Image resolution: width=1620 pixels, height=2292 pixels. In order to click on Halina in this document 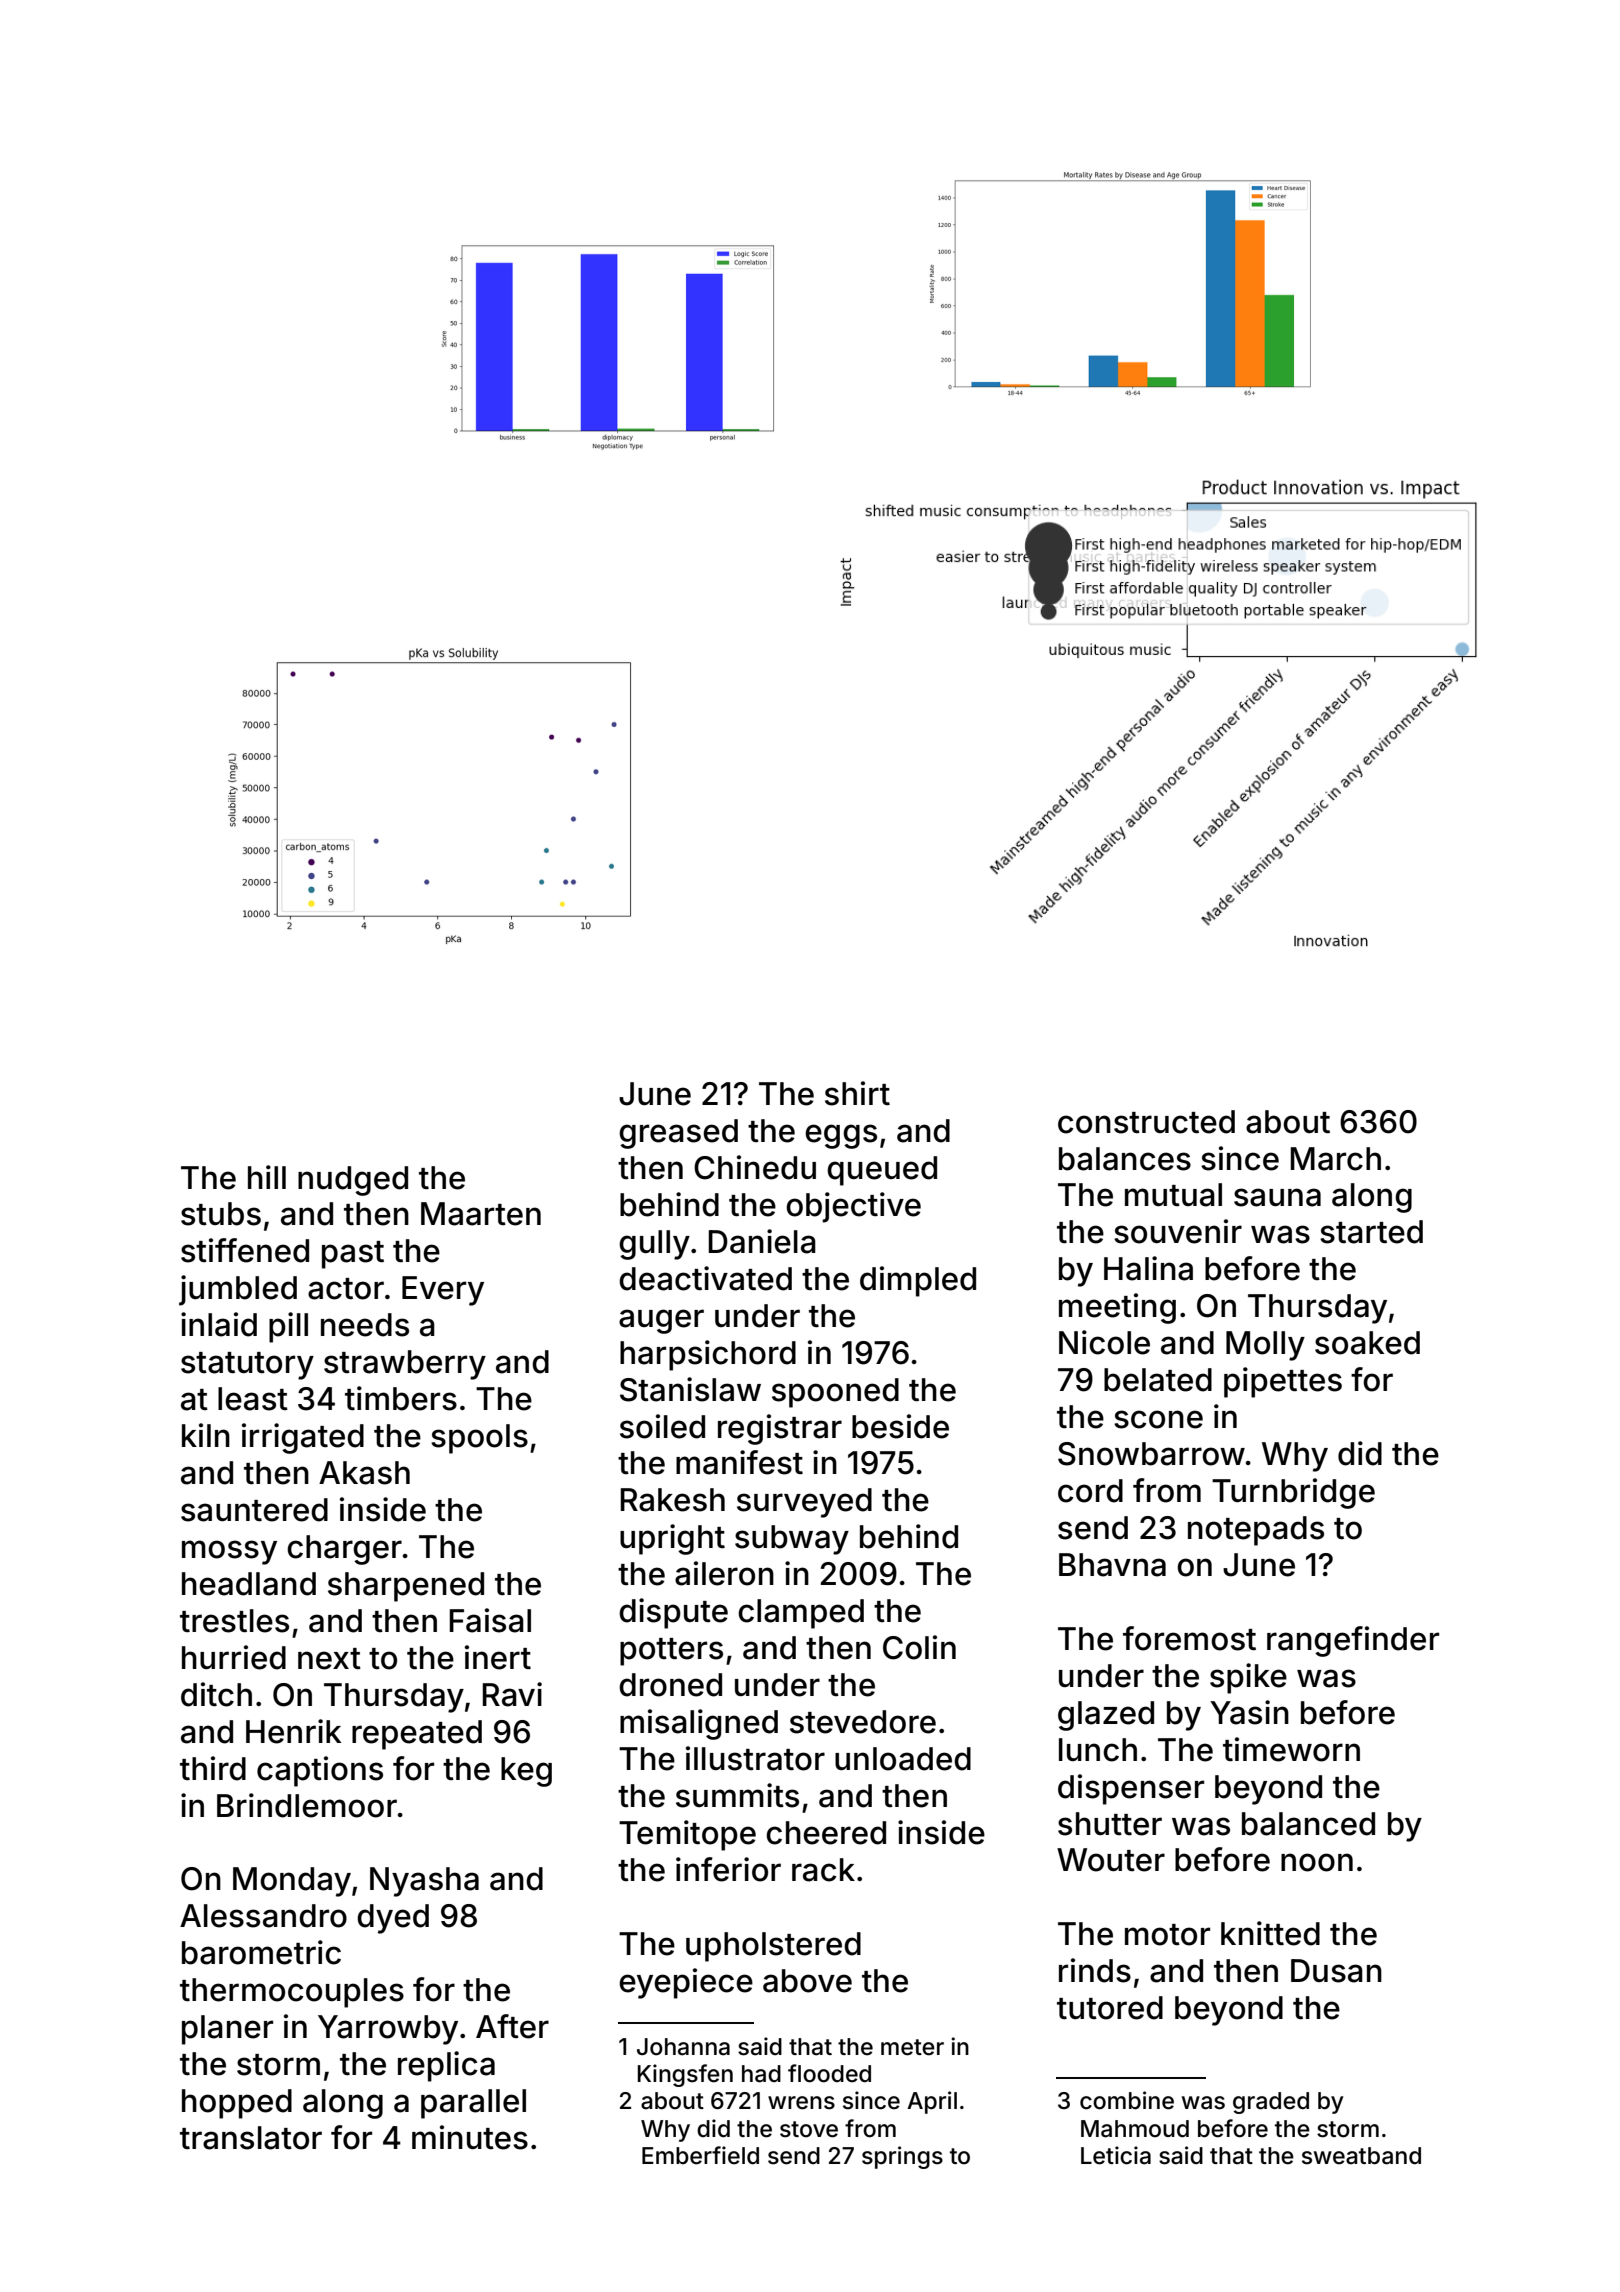, I will do `click(1148, 1268)`.
